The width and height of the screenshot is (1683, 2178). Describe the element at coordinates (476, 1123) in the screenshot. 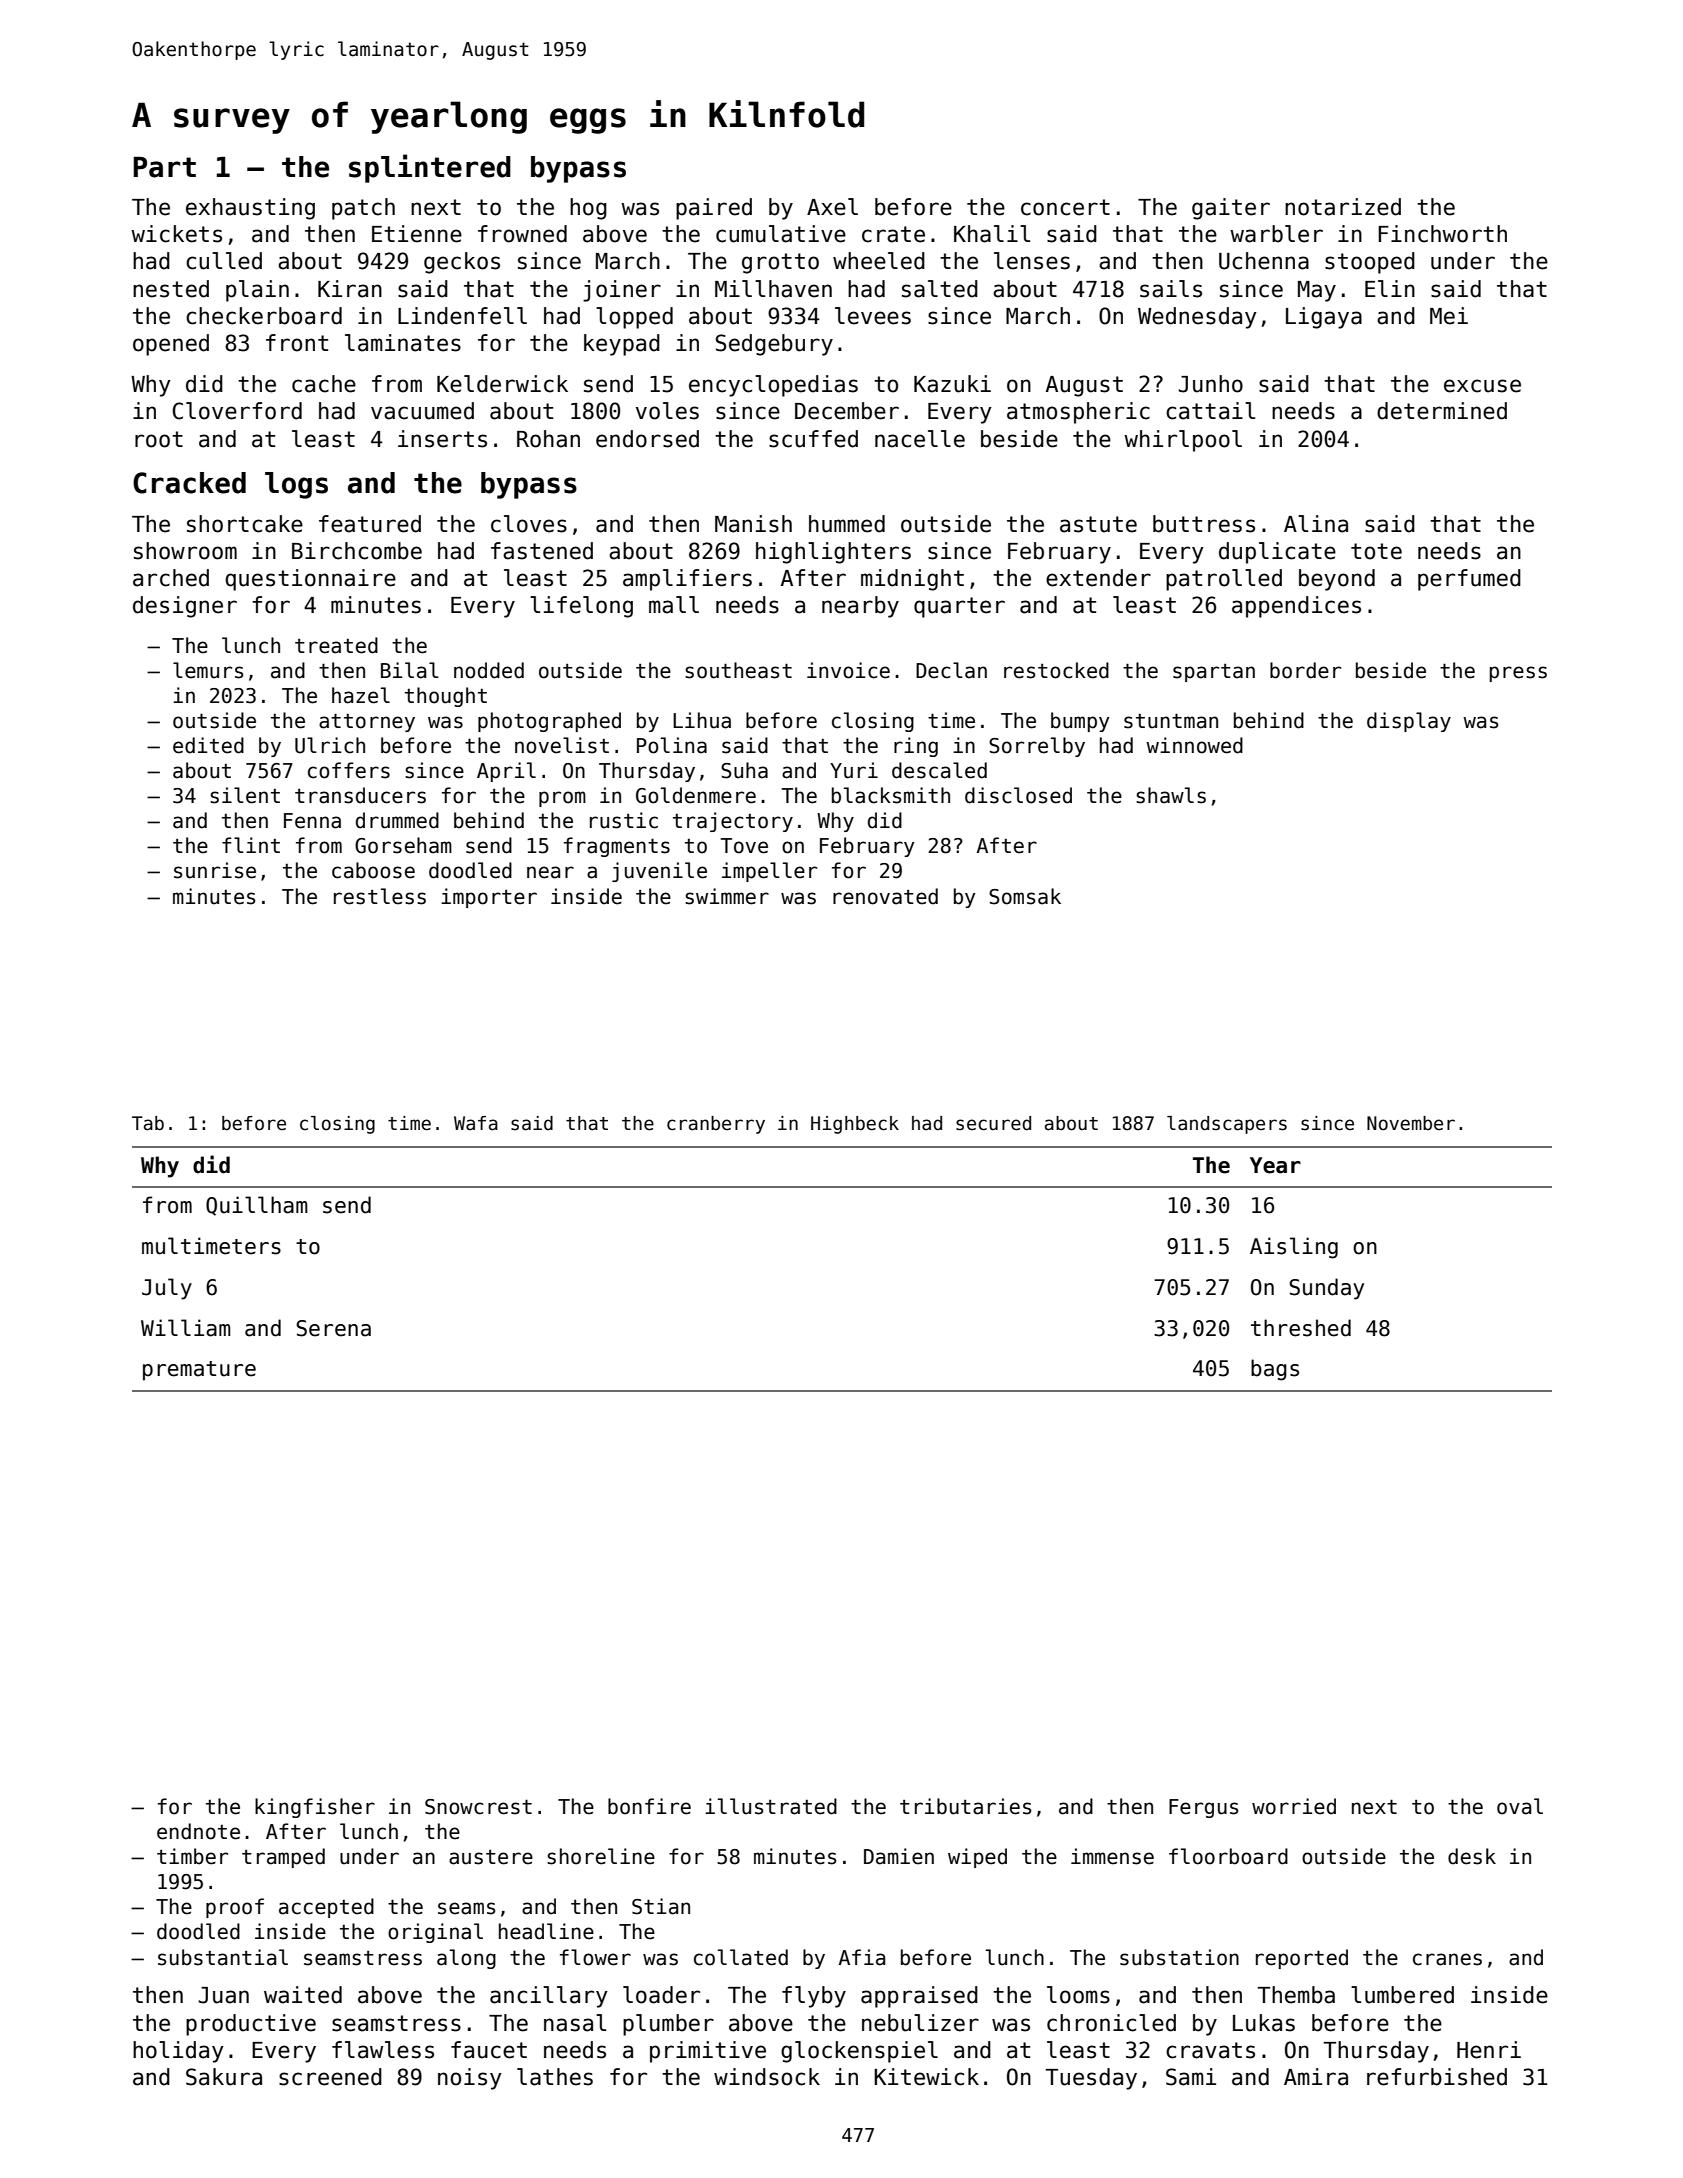

I see `Wafa` at that location.
